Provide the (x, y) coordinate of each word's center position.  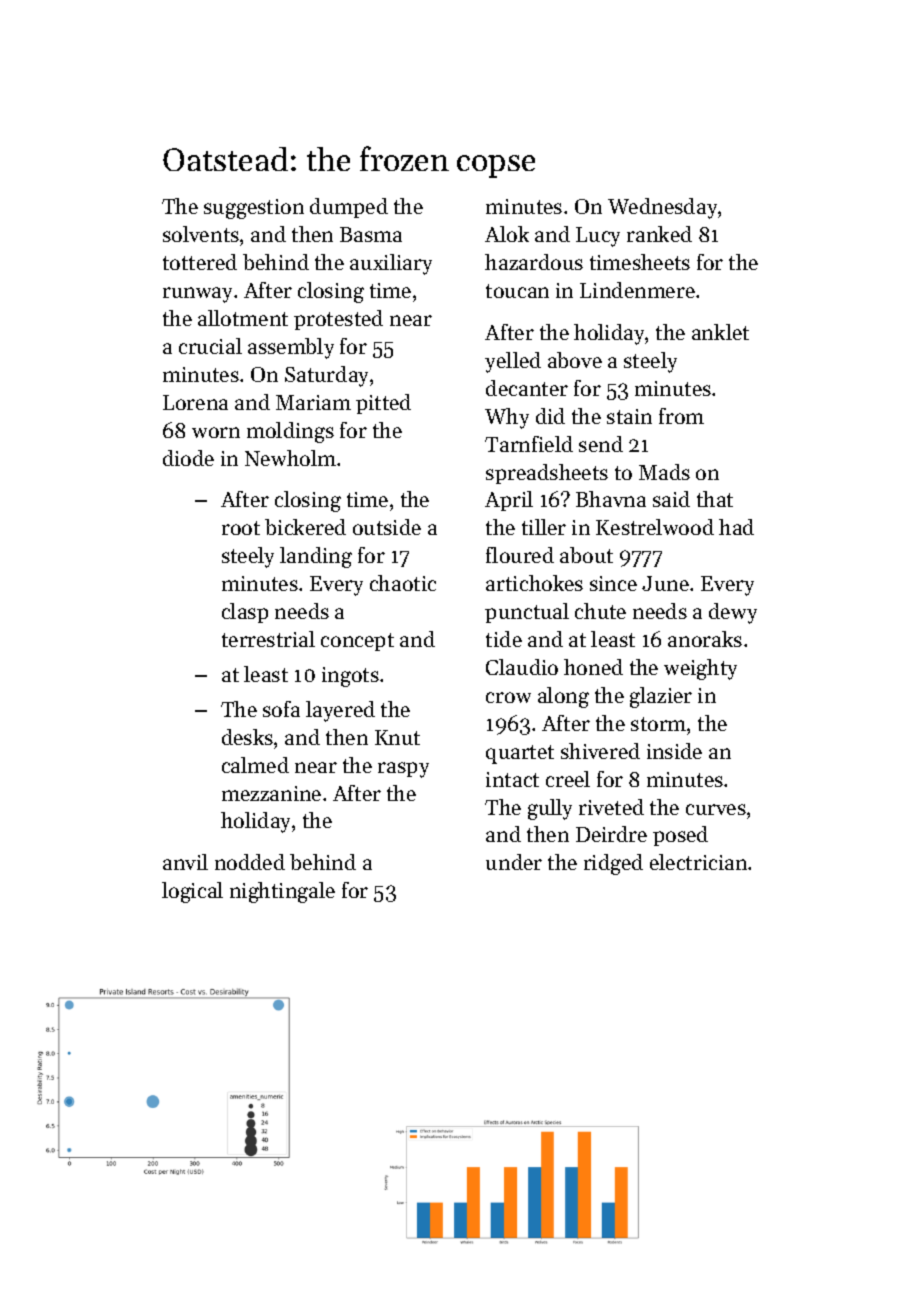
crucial (210, 346)
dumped (349, 208)
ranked (659, 234)
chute (600, 611)
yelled (513, 362)
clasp (245, 613)
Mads (664, 472)
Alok (507, 234)
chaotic (403, 583)
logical (192, 892)
